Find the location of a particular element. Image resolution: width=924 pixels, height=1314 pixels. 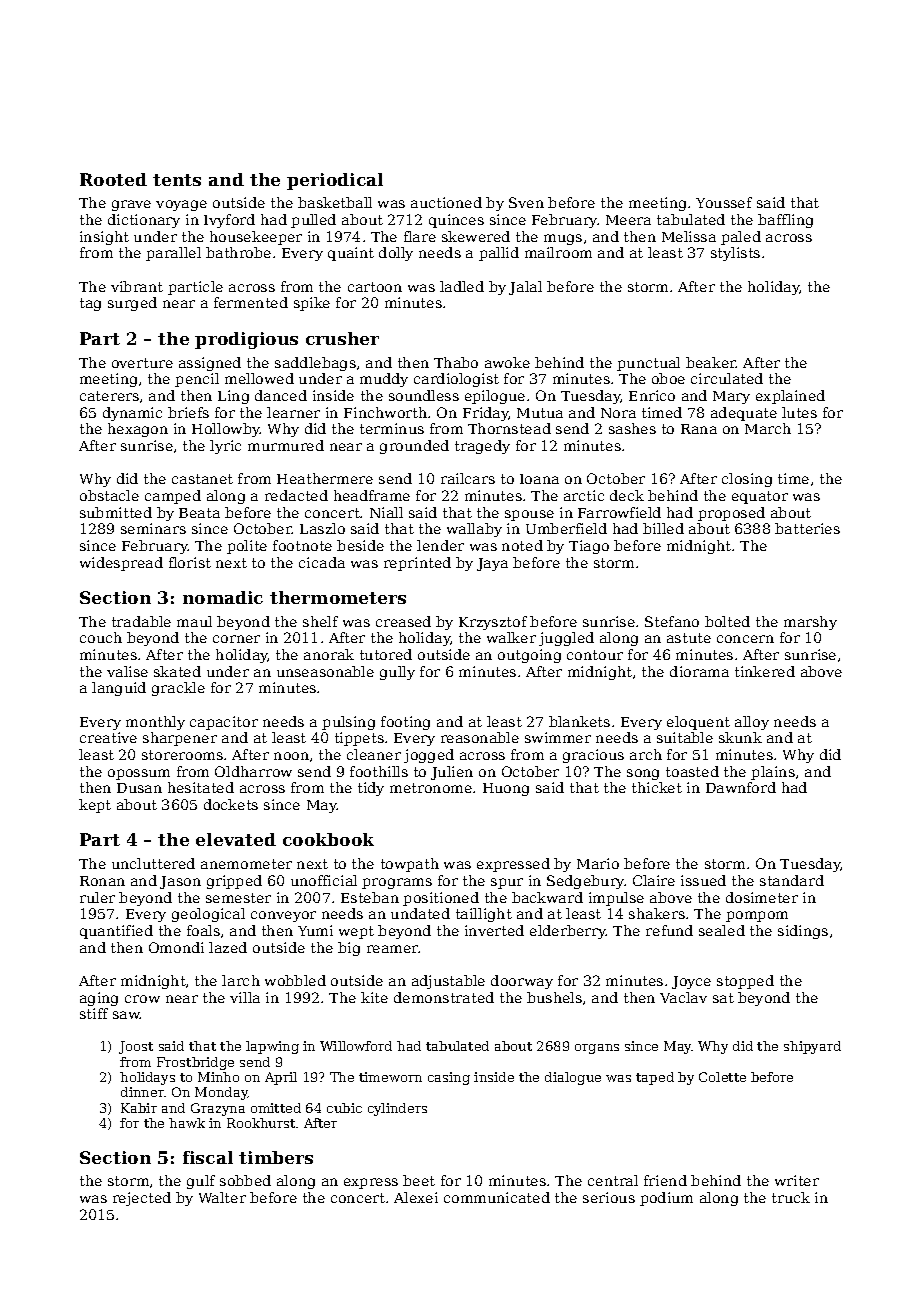

Youssef is located at coordinates (724, 202).
